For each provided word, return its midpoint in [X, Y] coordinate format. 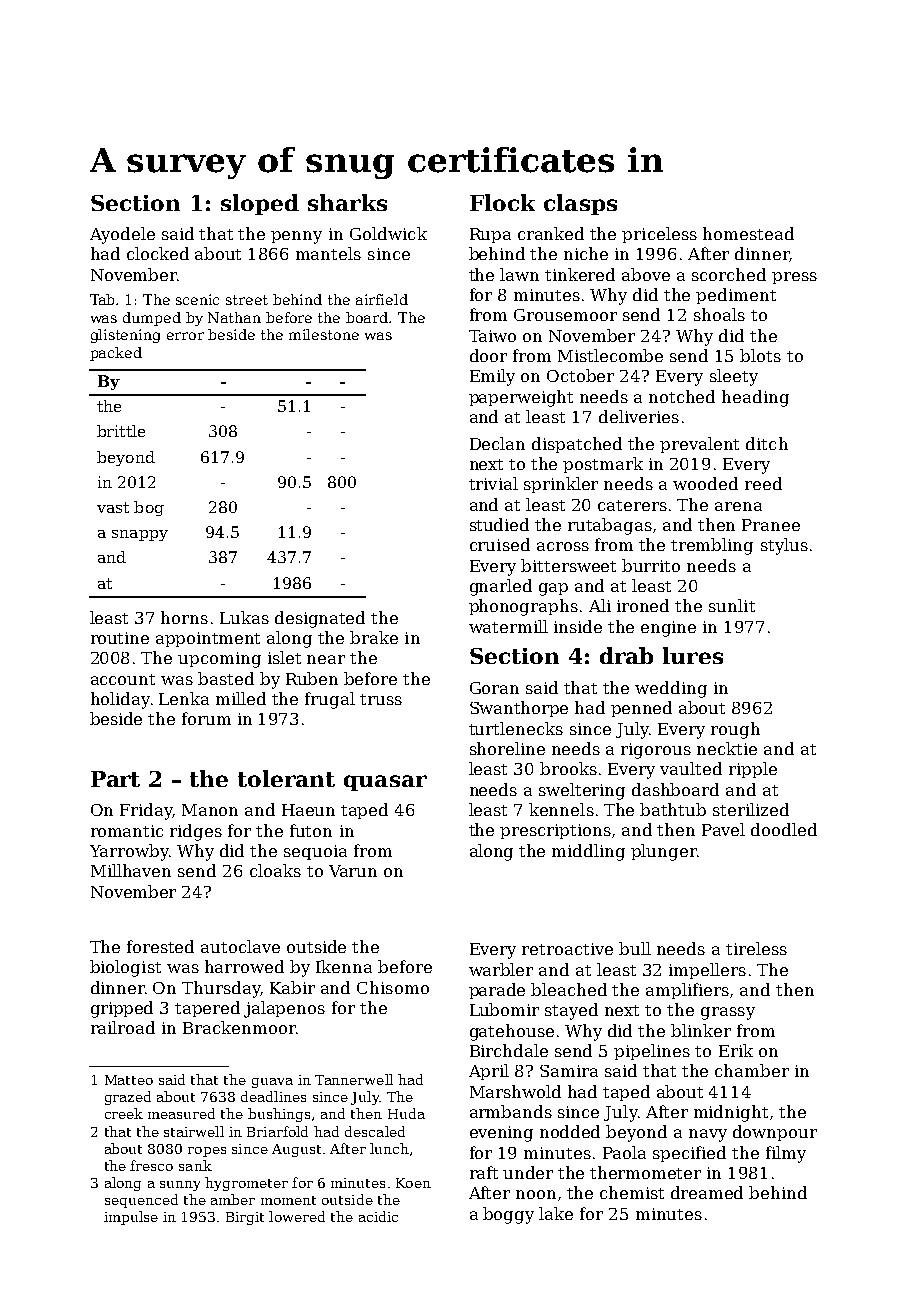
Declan [497, 443]
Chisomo [393, 987]
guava [272, 1083]
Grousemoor [565, 315]
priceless [659, 235]
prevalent [699, 445]
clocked [158, 253]
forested [160, 946]
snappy [140, 535]
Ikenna [344, 966]
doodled [784, 829]
